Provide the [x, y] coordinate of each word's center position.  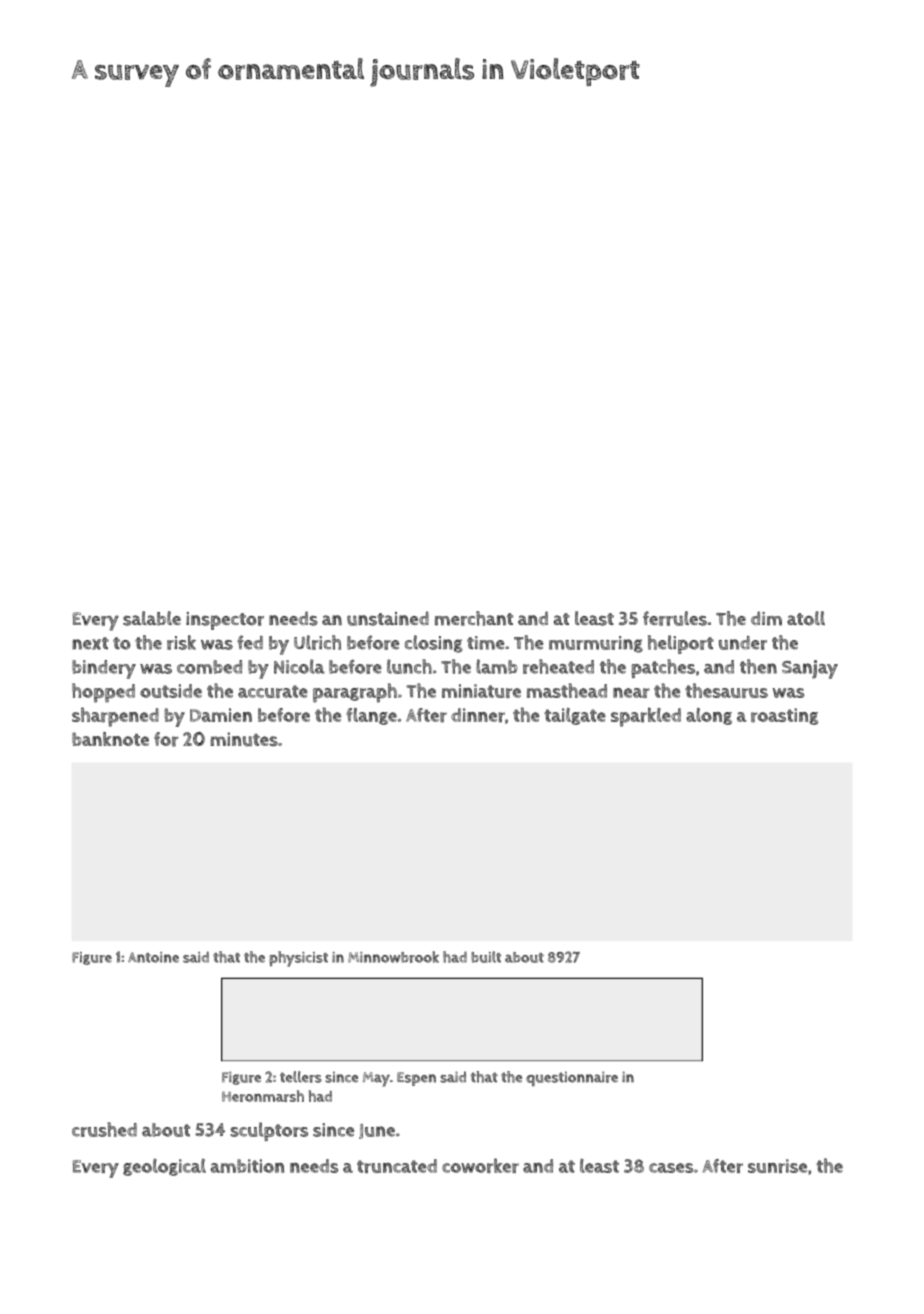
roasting [784, 716]
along [709, 716]
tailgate [575, 716]
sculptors [269, 1131]
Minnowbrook [393, 957]
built [486, 957]
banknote [110, 739]
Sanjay [810, 669]
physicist [298, 959]
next [90, 643]
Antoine [153, 957]
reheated [558, 666]
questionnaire [572, 1078]
